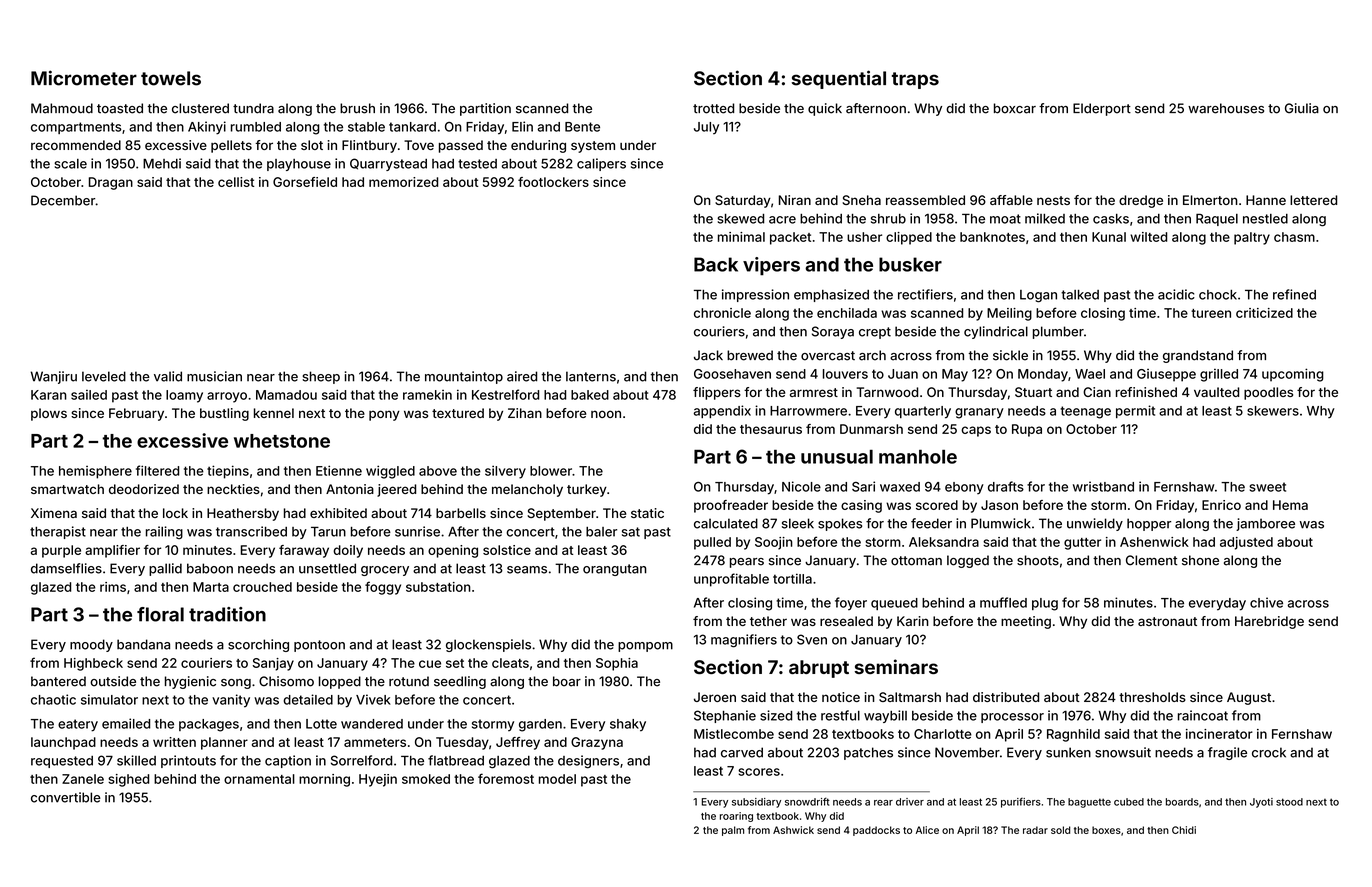 This screenshot has height=887, width=1372. I want to click on sequential, so click(839, 79).
